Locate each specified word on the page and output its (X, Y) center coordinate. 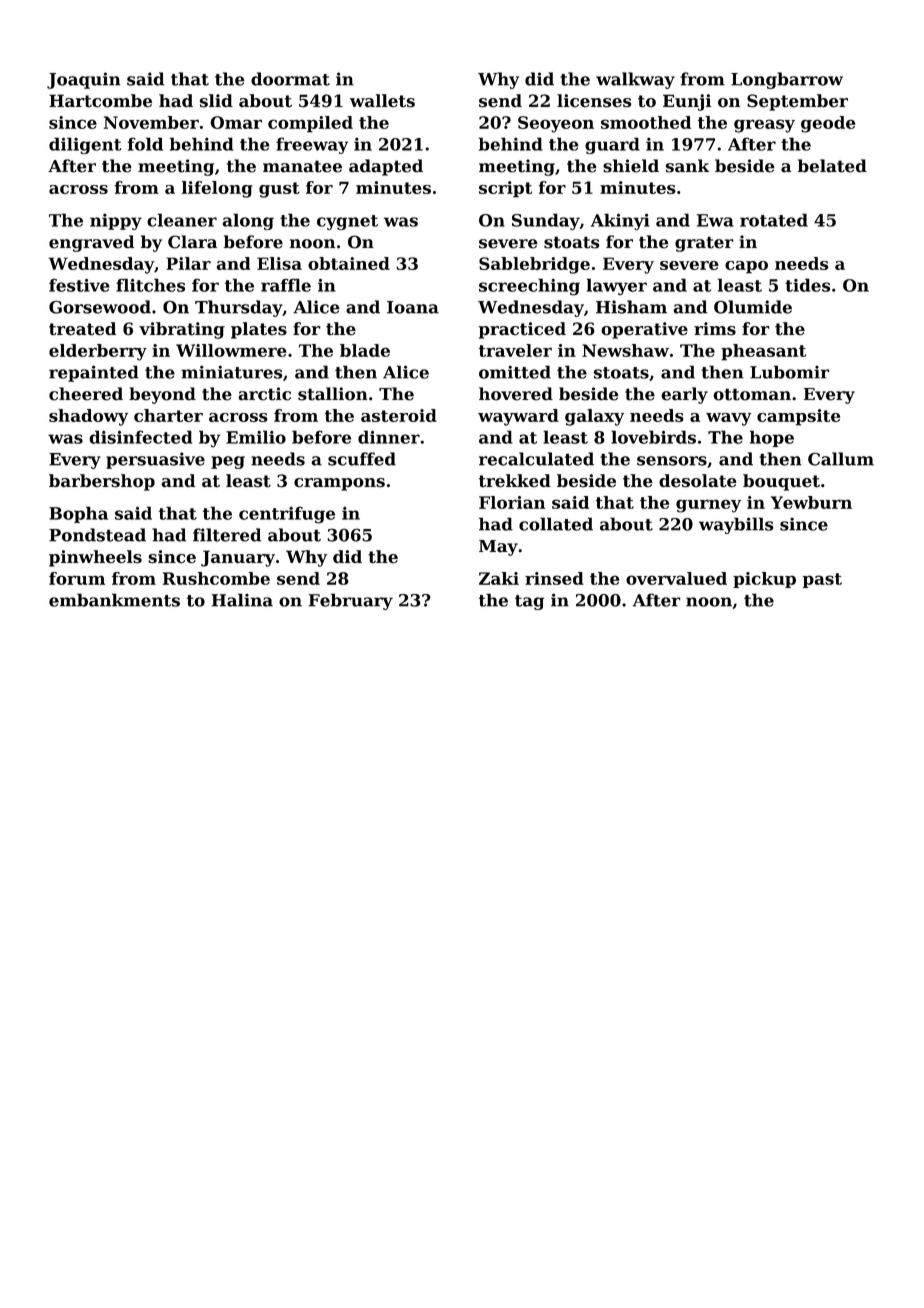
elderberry (98, 352)
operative (644, 330)
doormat (290, 79)
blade (365, 350)
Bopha (78, 514)
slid (216, 101)
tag (529, 602)
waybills (736, 525)
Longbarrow (787, 80)
